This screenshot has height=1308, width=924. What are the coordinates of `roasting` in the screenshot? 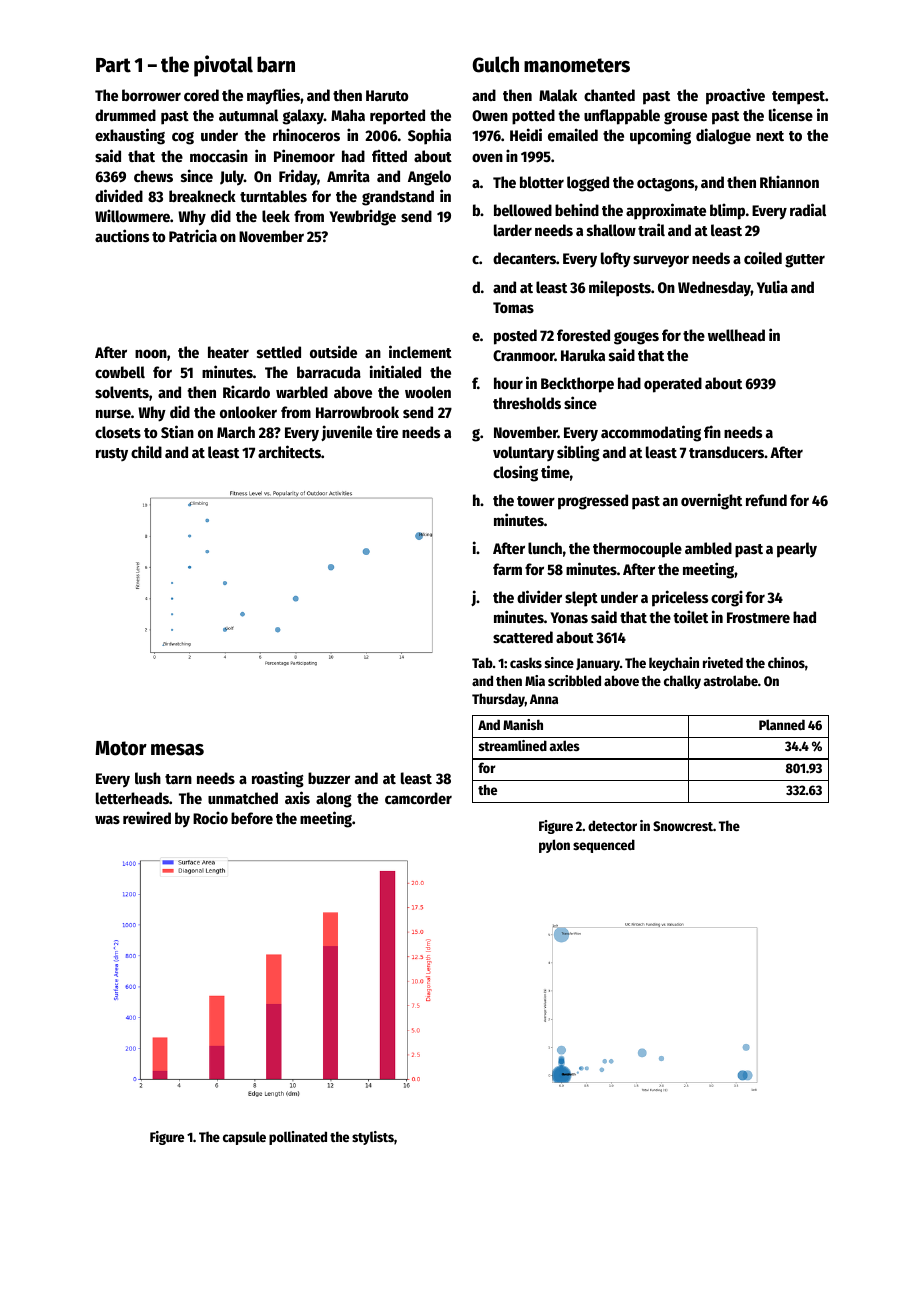 It's located at (278, 779).
